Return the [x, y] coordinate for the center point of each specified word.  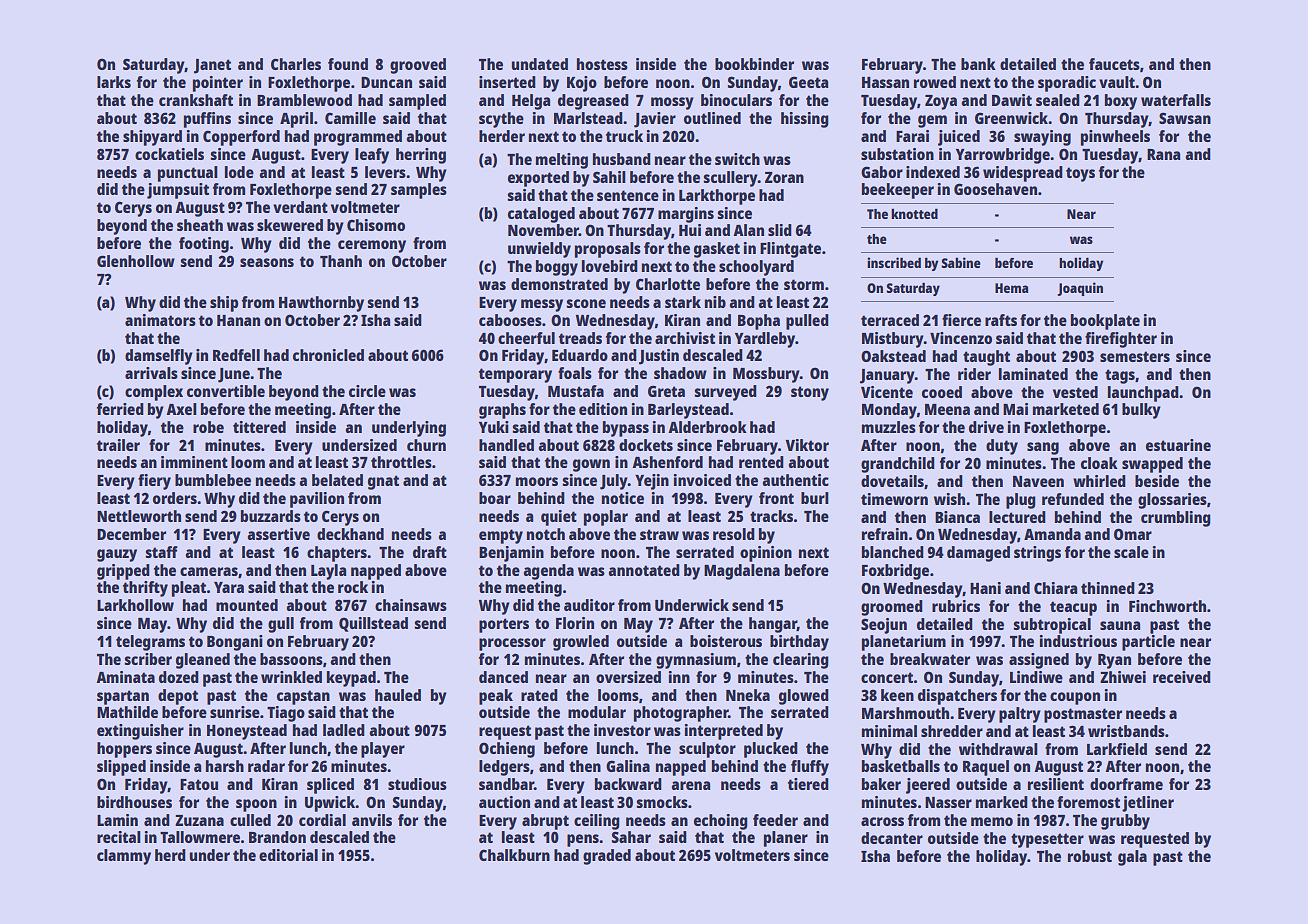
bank [978, 64]
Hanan [238, 320]
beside [1157, 481]
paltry [1020, 715]
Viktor [807, 445]
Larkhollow [135, 605]
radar [266, 766]
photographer [681, 714]
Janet [212, 66]
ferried [120, 409]
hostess [602, 64]
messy [542, 305]
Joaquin [1080, 289]
